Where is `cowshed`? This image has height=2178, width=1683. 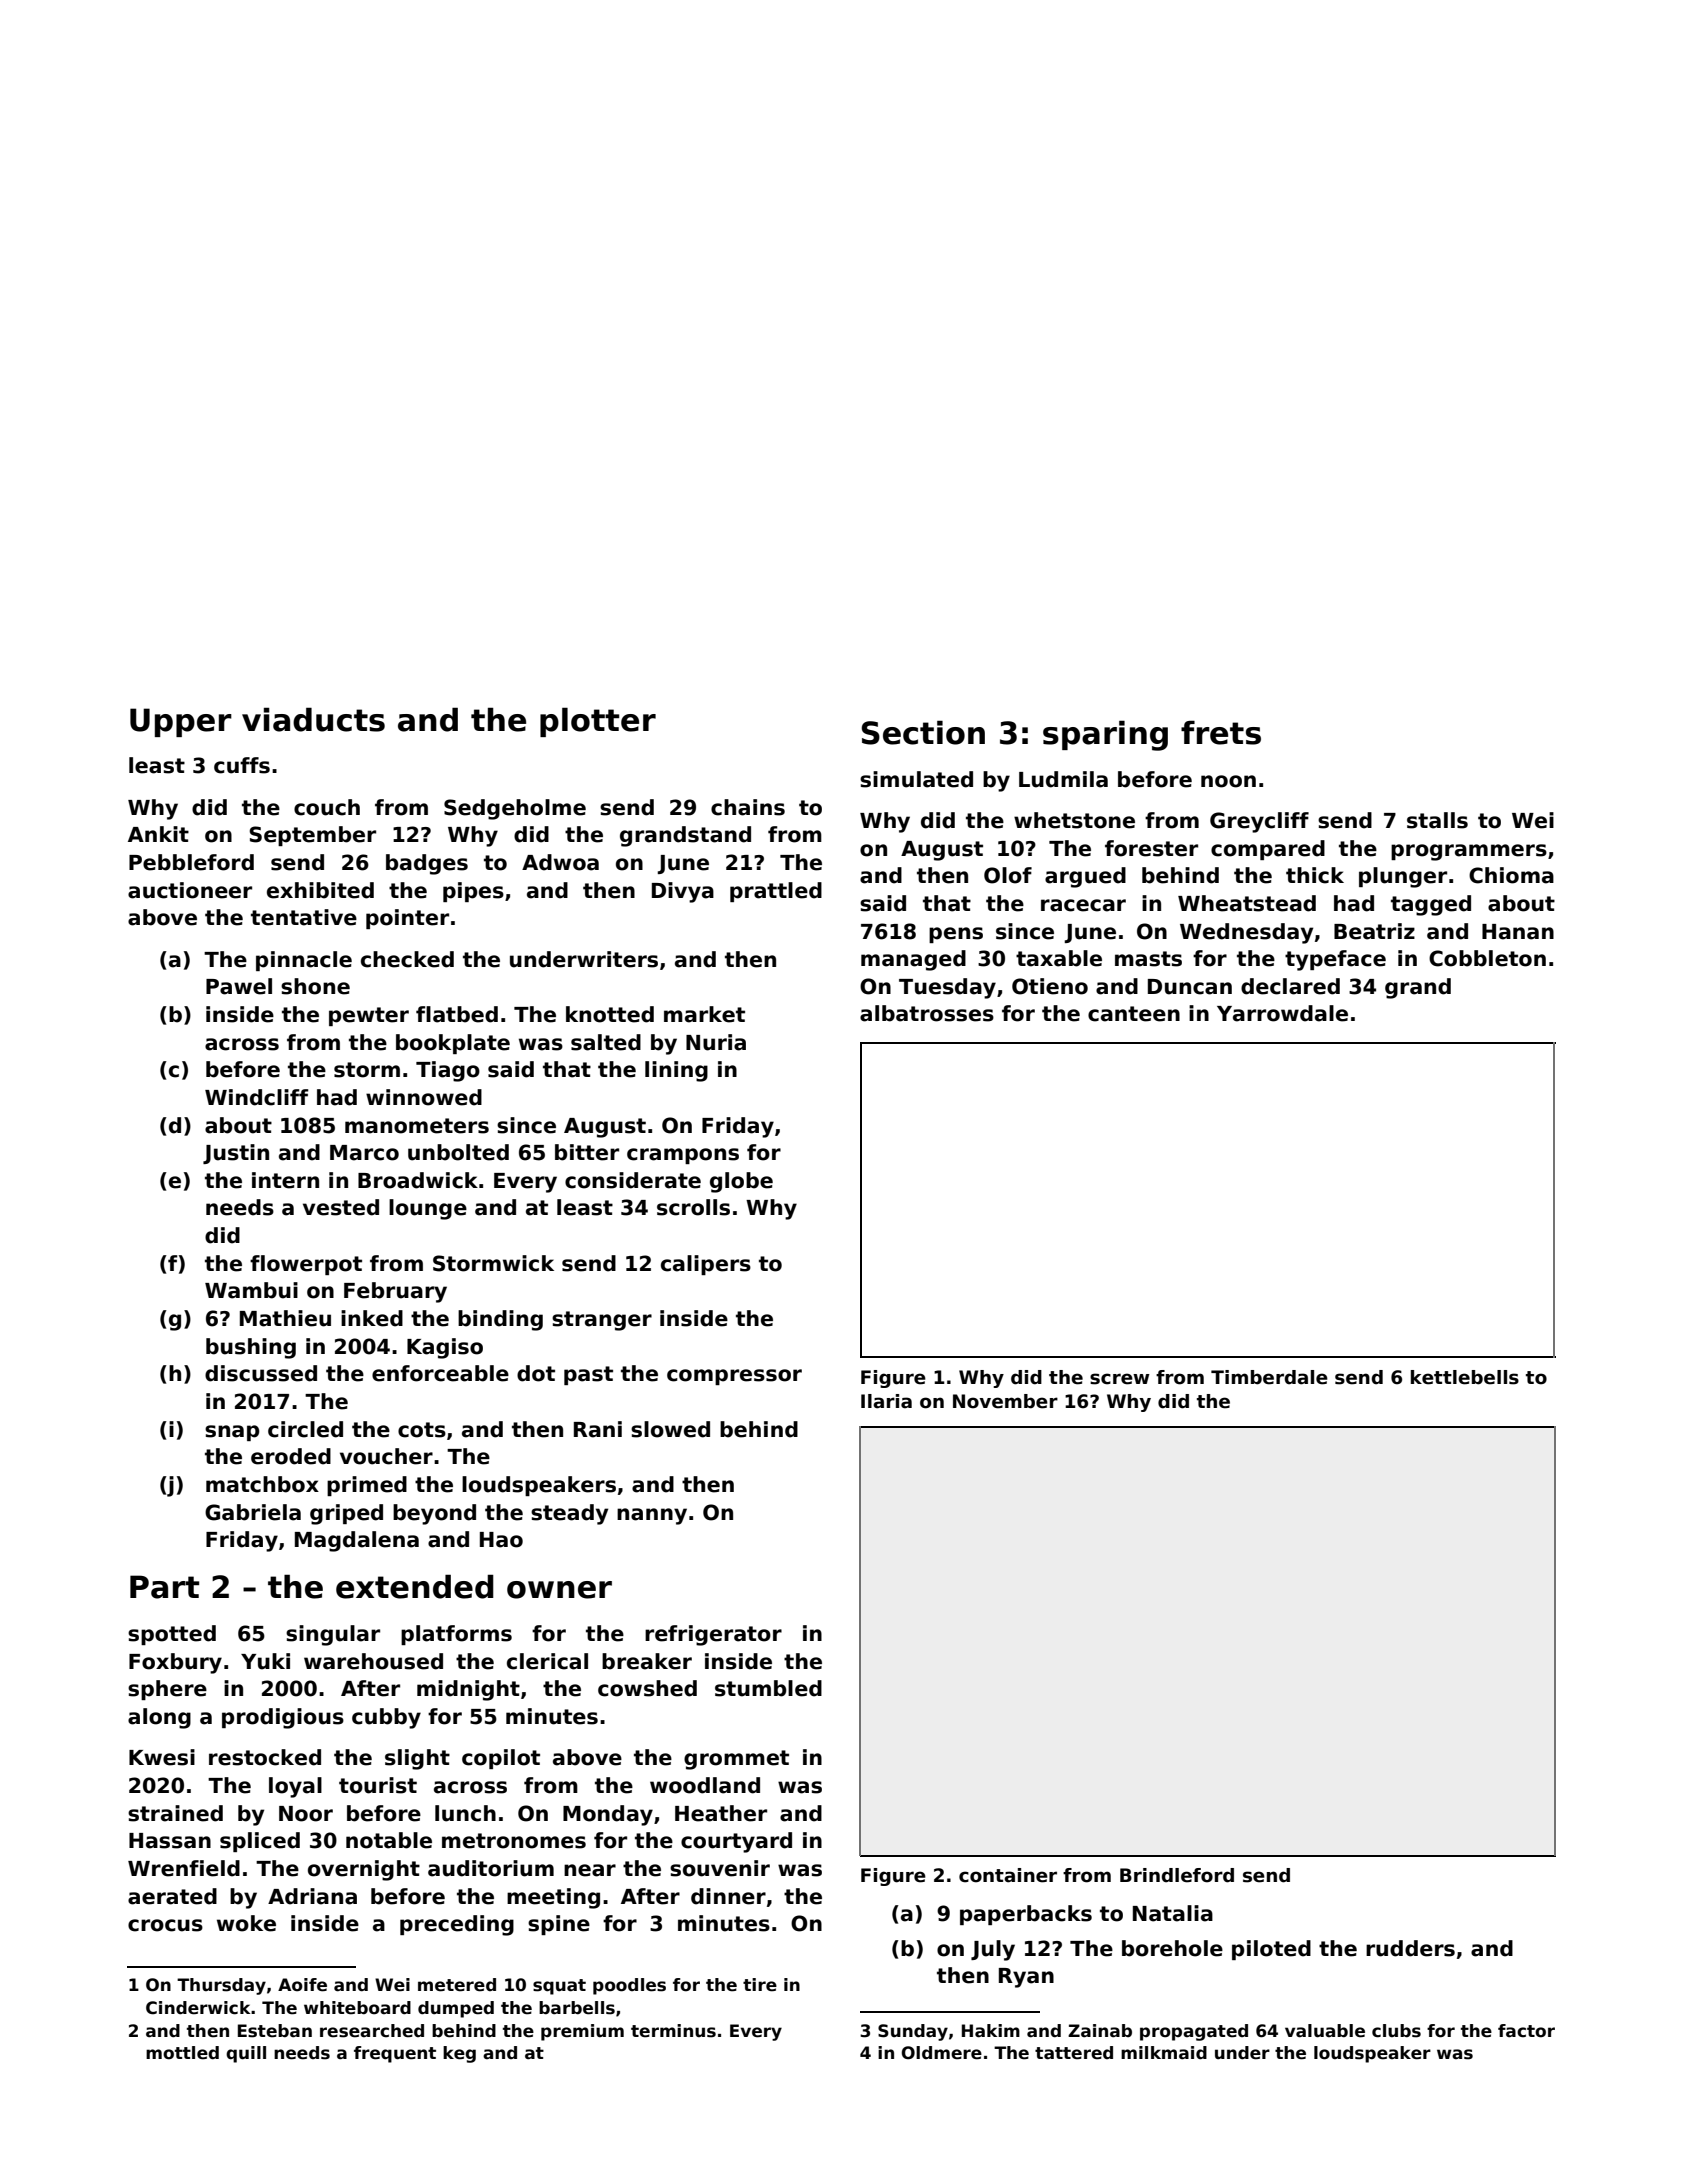 cowshed is located at coordinates (647, 1688).
